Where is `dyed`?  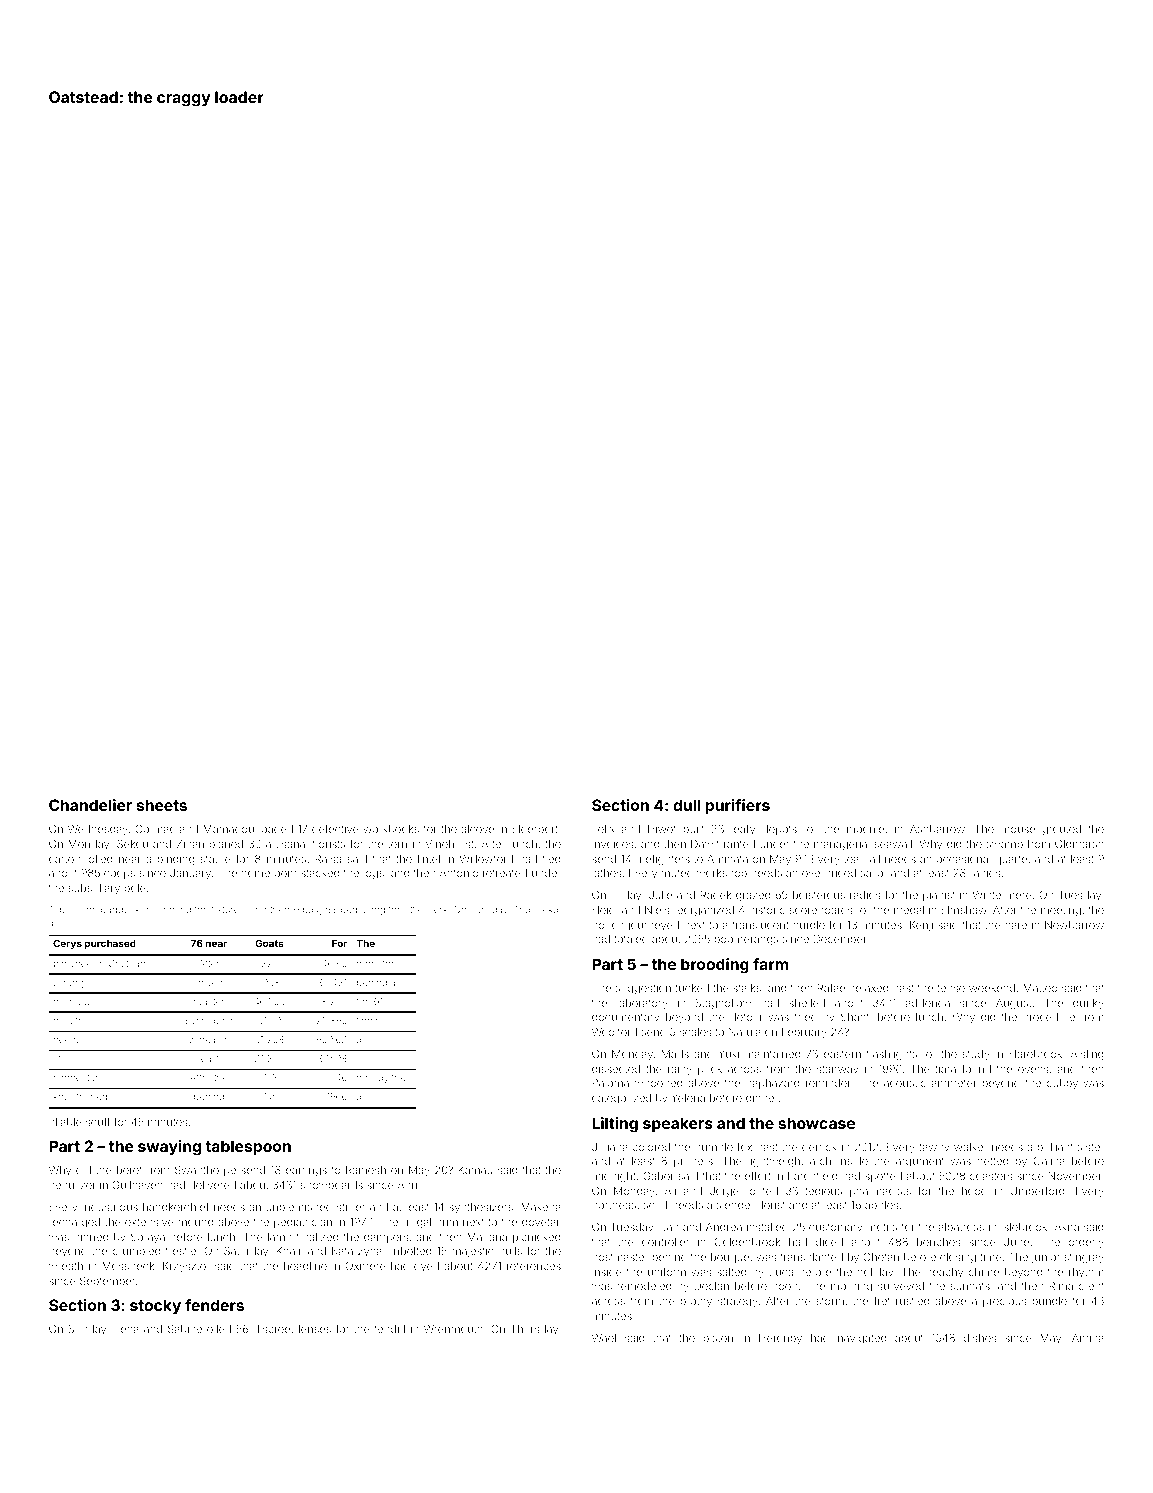 dyed is located at coordinates (426, 1267).
